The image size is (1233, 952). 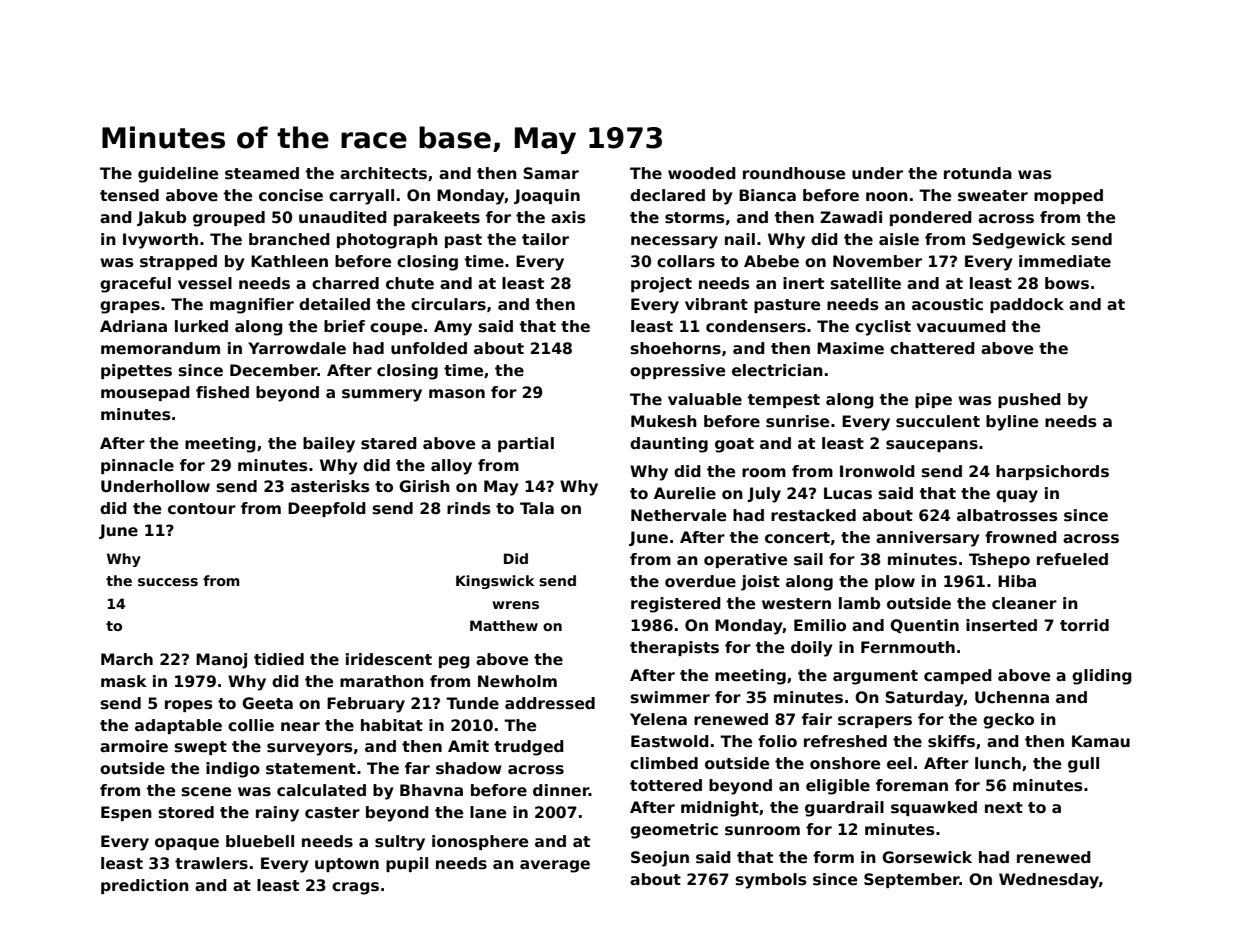 I want to click on tidied, so click(x=279, y=659).
